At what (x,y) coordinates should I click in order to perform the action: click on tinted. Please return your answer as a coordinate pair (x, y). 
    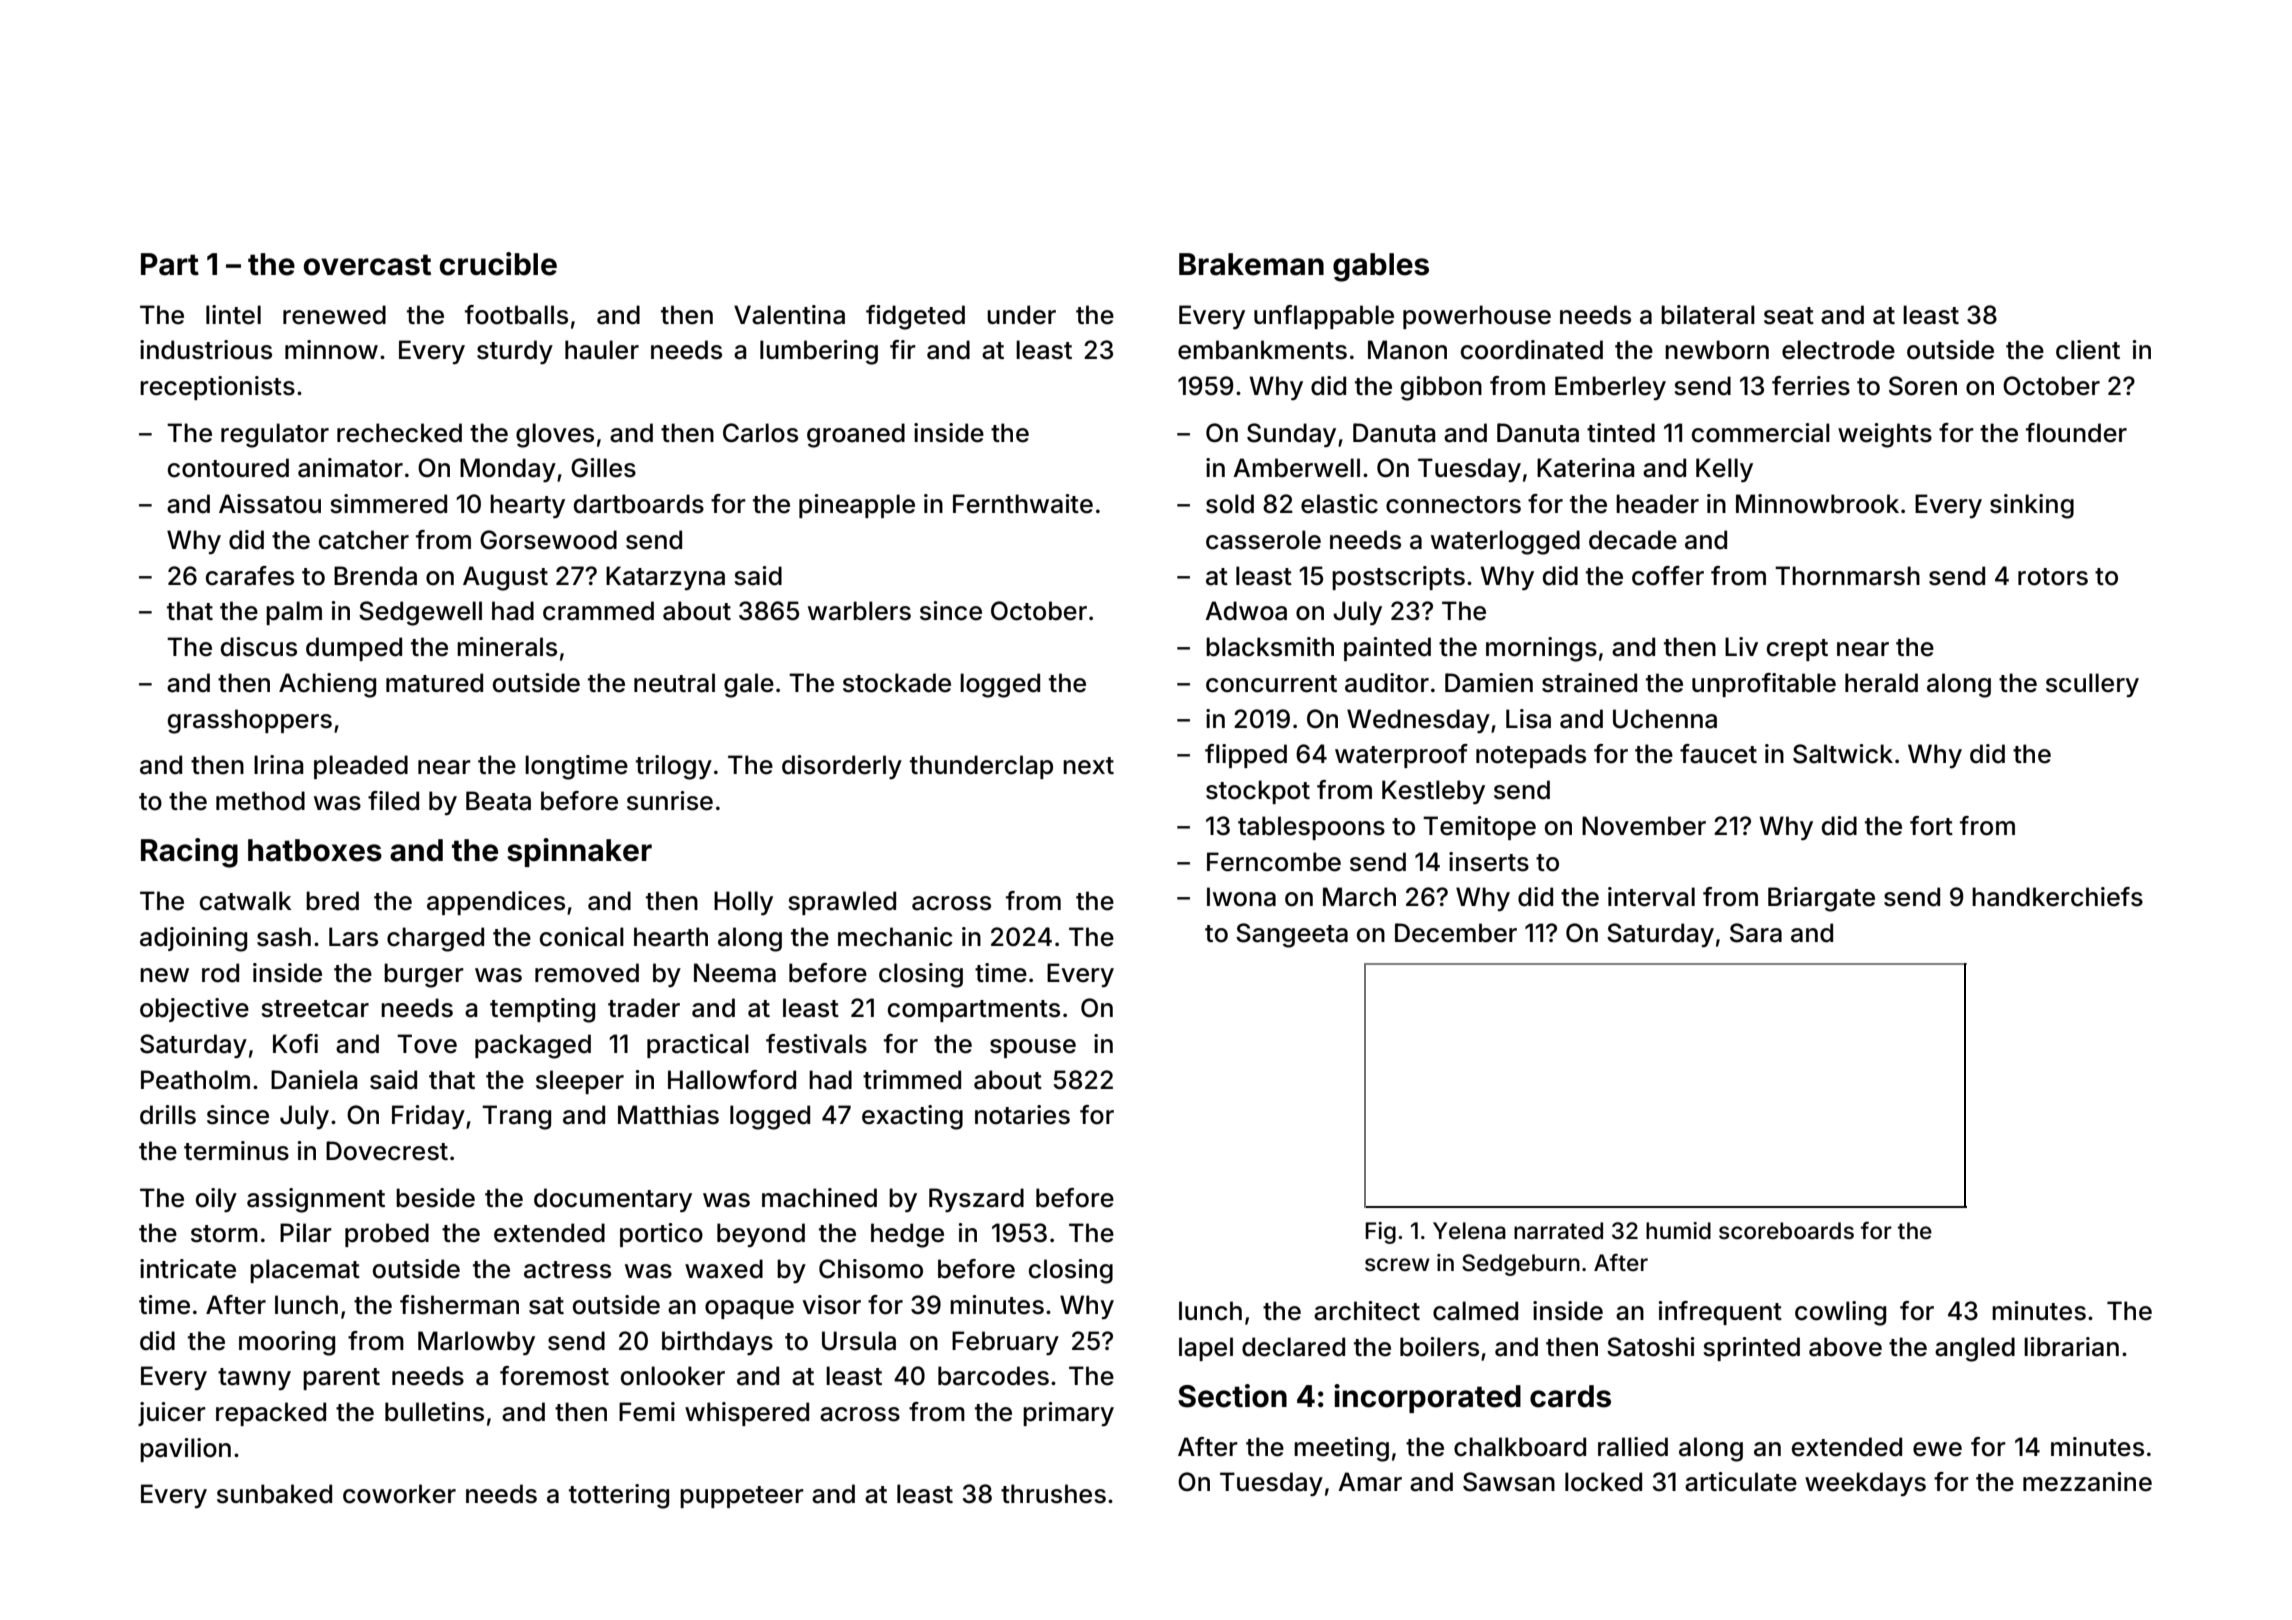
    Looking at the image, I should click on (1621, 433).
